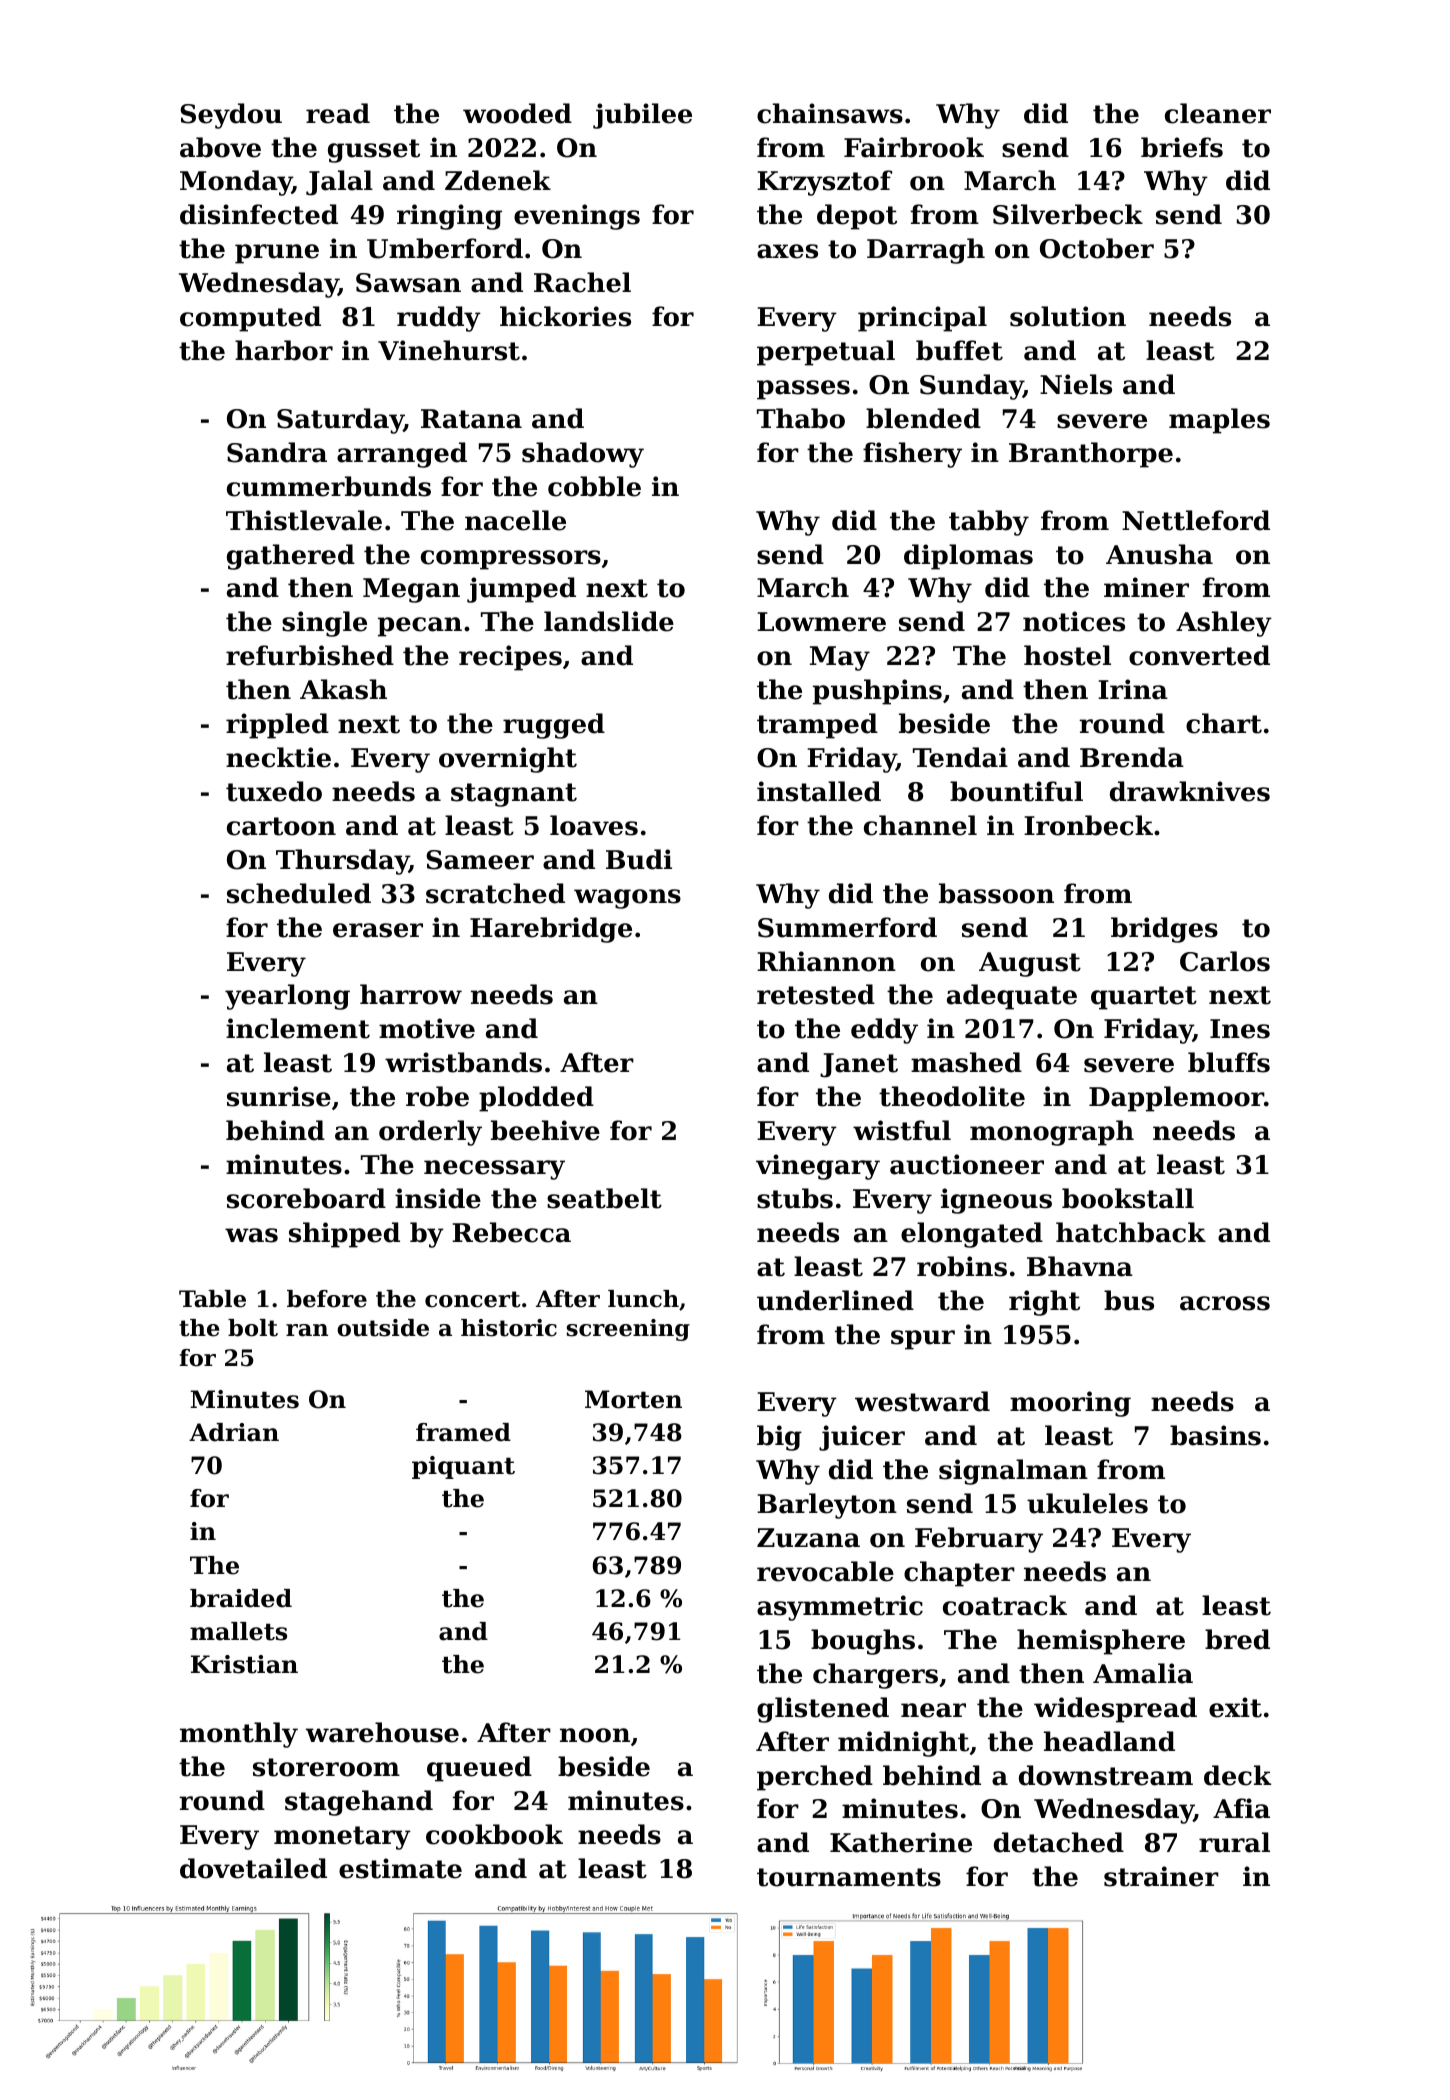  I want to click on strainer, so click(1161, 1876).
